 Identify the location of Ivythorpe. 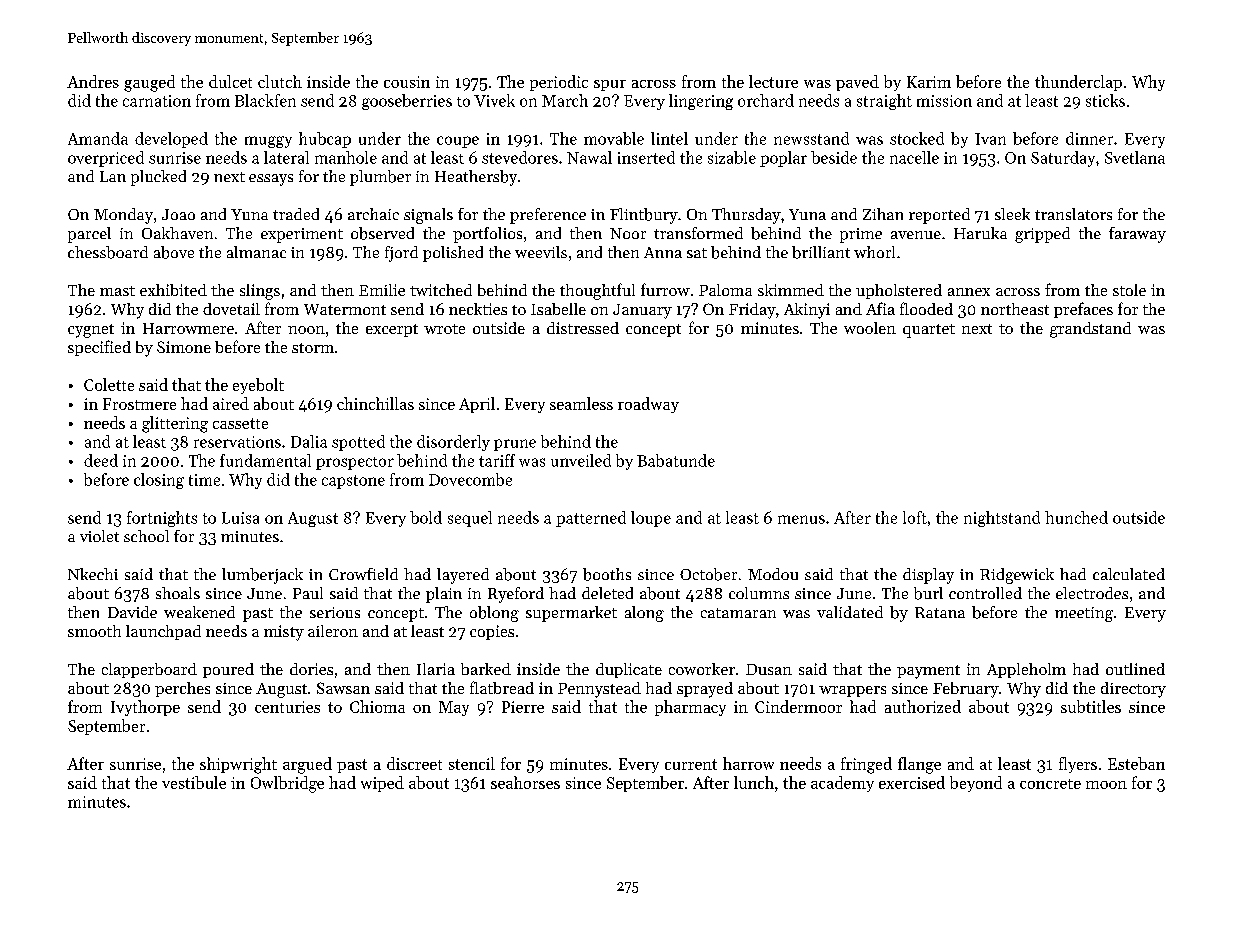
(145, 708).
